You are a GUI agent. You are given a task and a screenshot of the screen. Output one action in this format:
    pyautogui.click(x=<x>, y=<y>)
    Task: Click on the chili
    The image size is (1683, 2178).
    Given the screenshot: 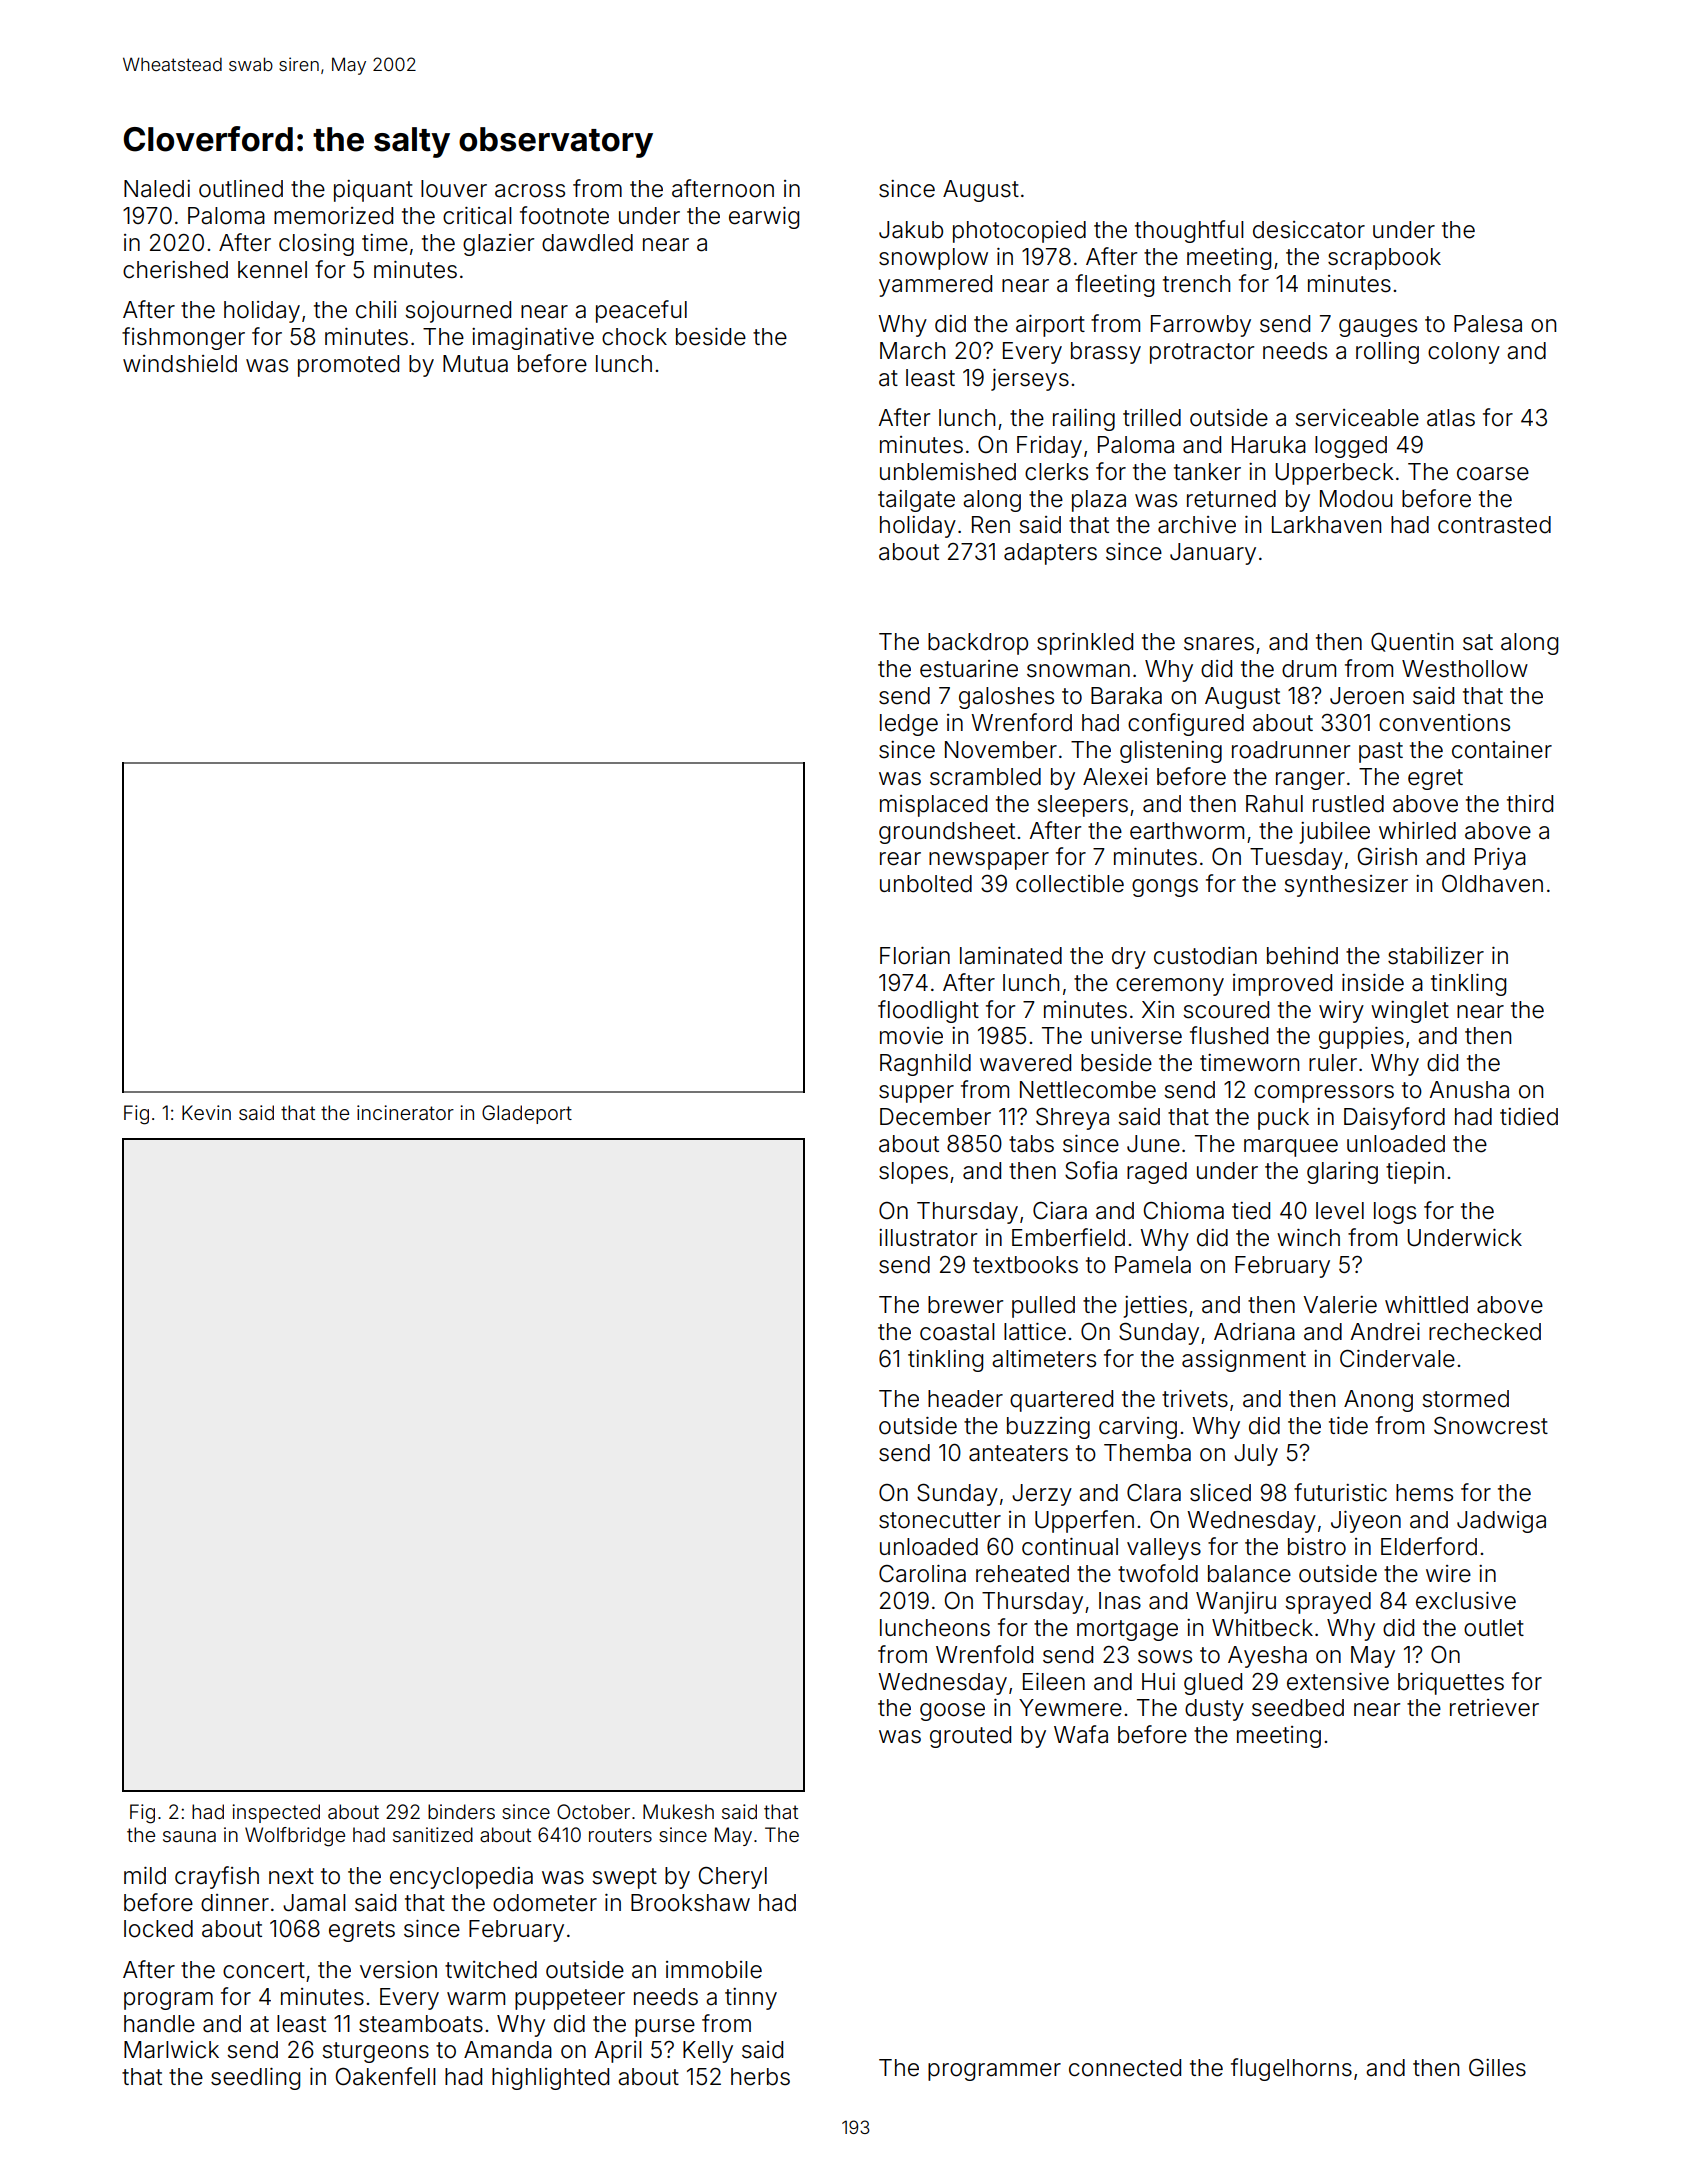 What is the action you would take?
    pyautogui.click(x=376, y=309)
